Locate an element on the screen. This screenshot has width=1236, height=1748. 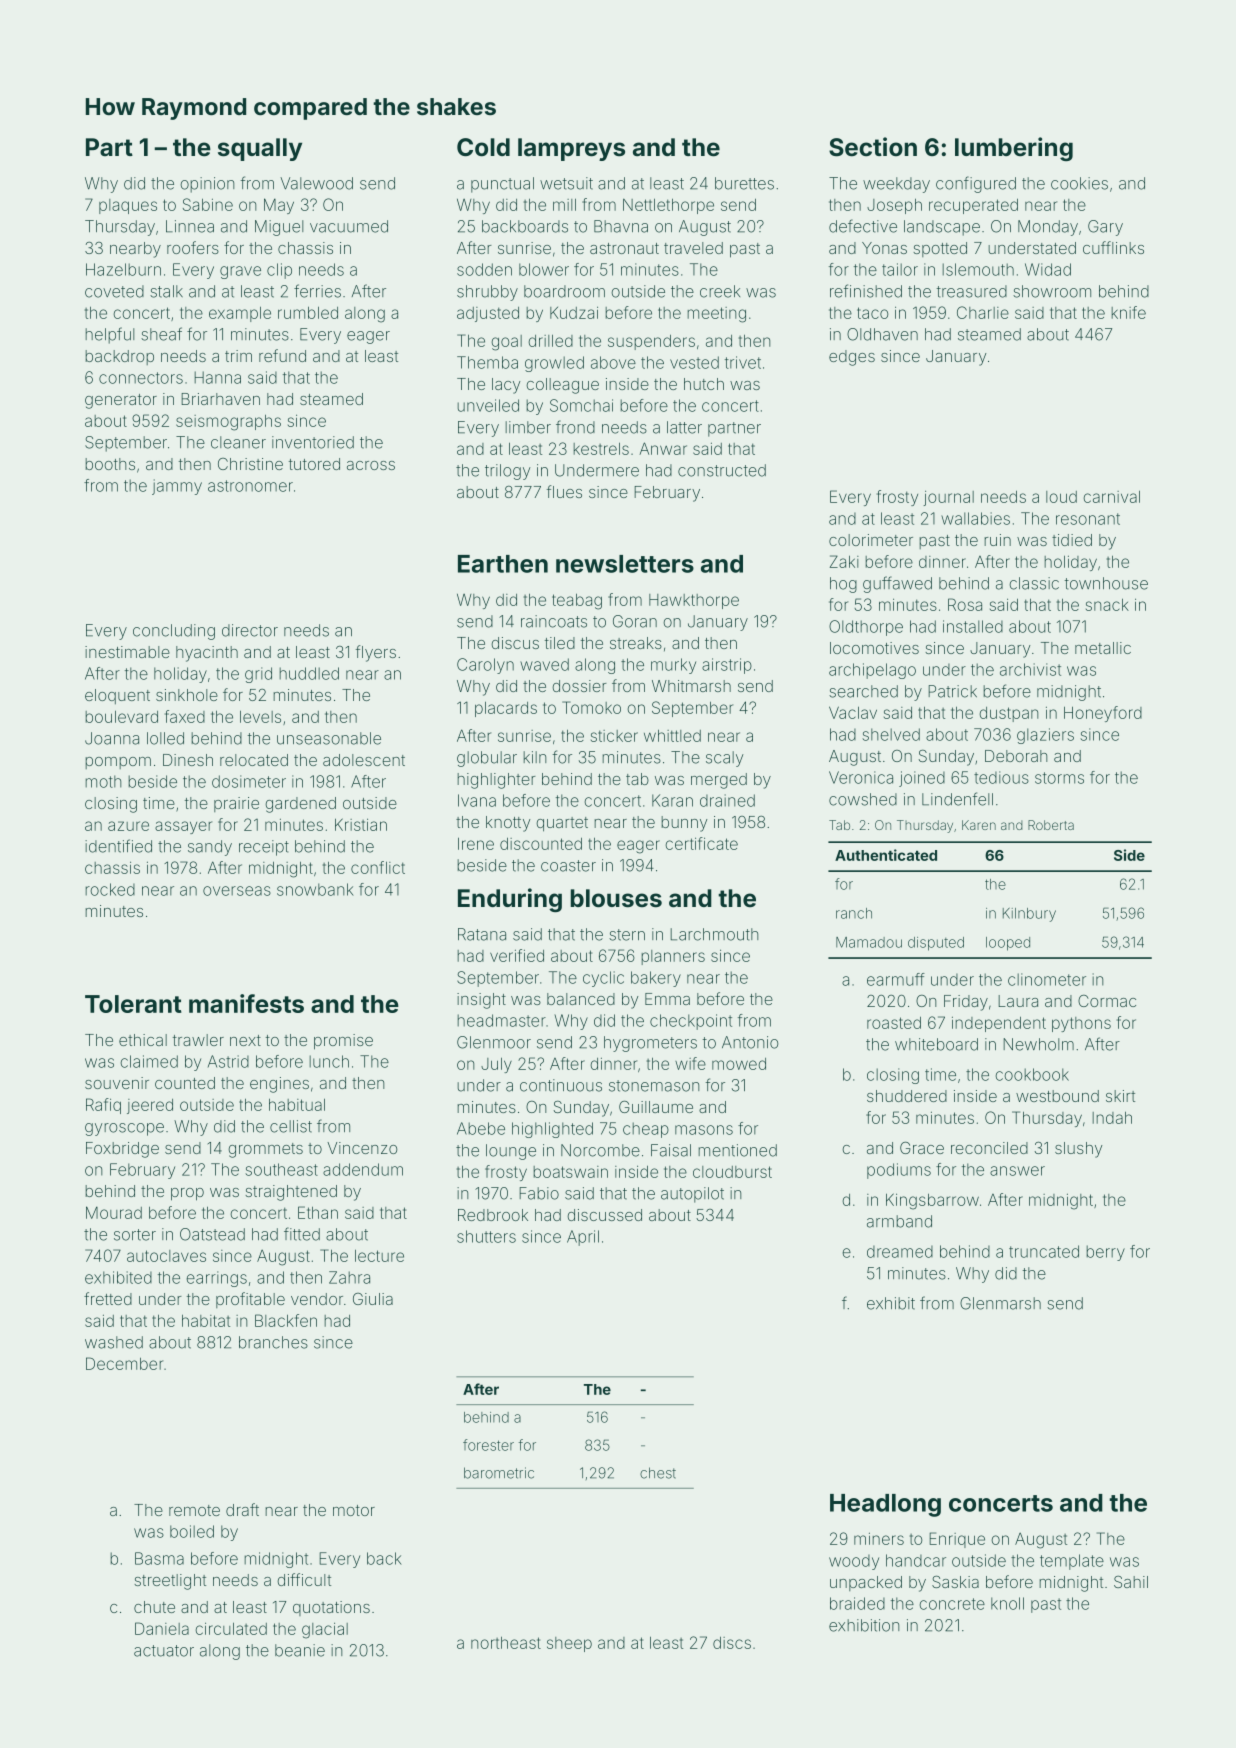
Cold is located at coordinates (483, 147).
